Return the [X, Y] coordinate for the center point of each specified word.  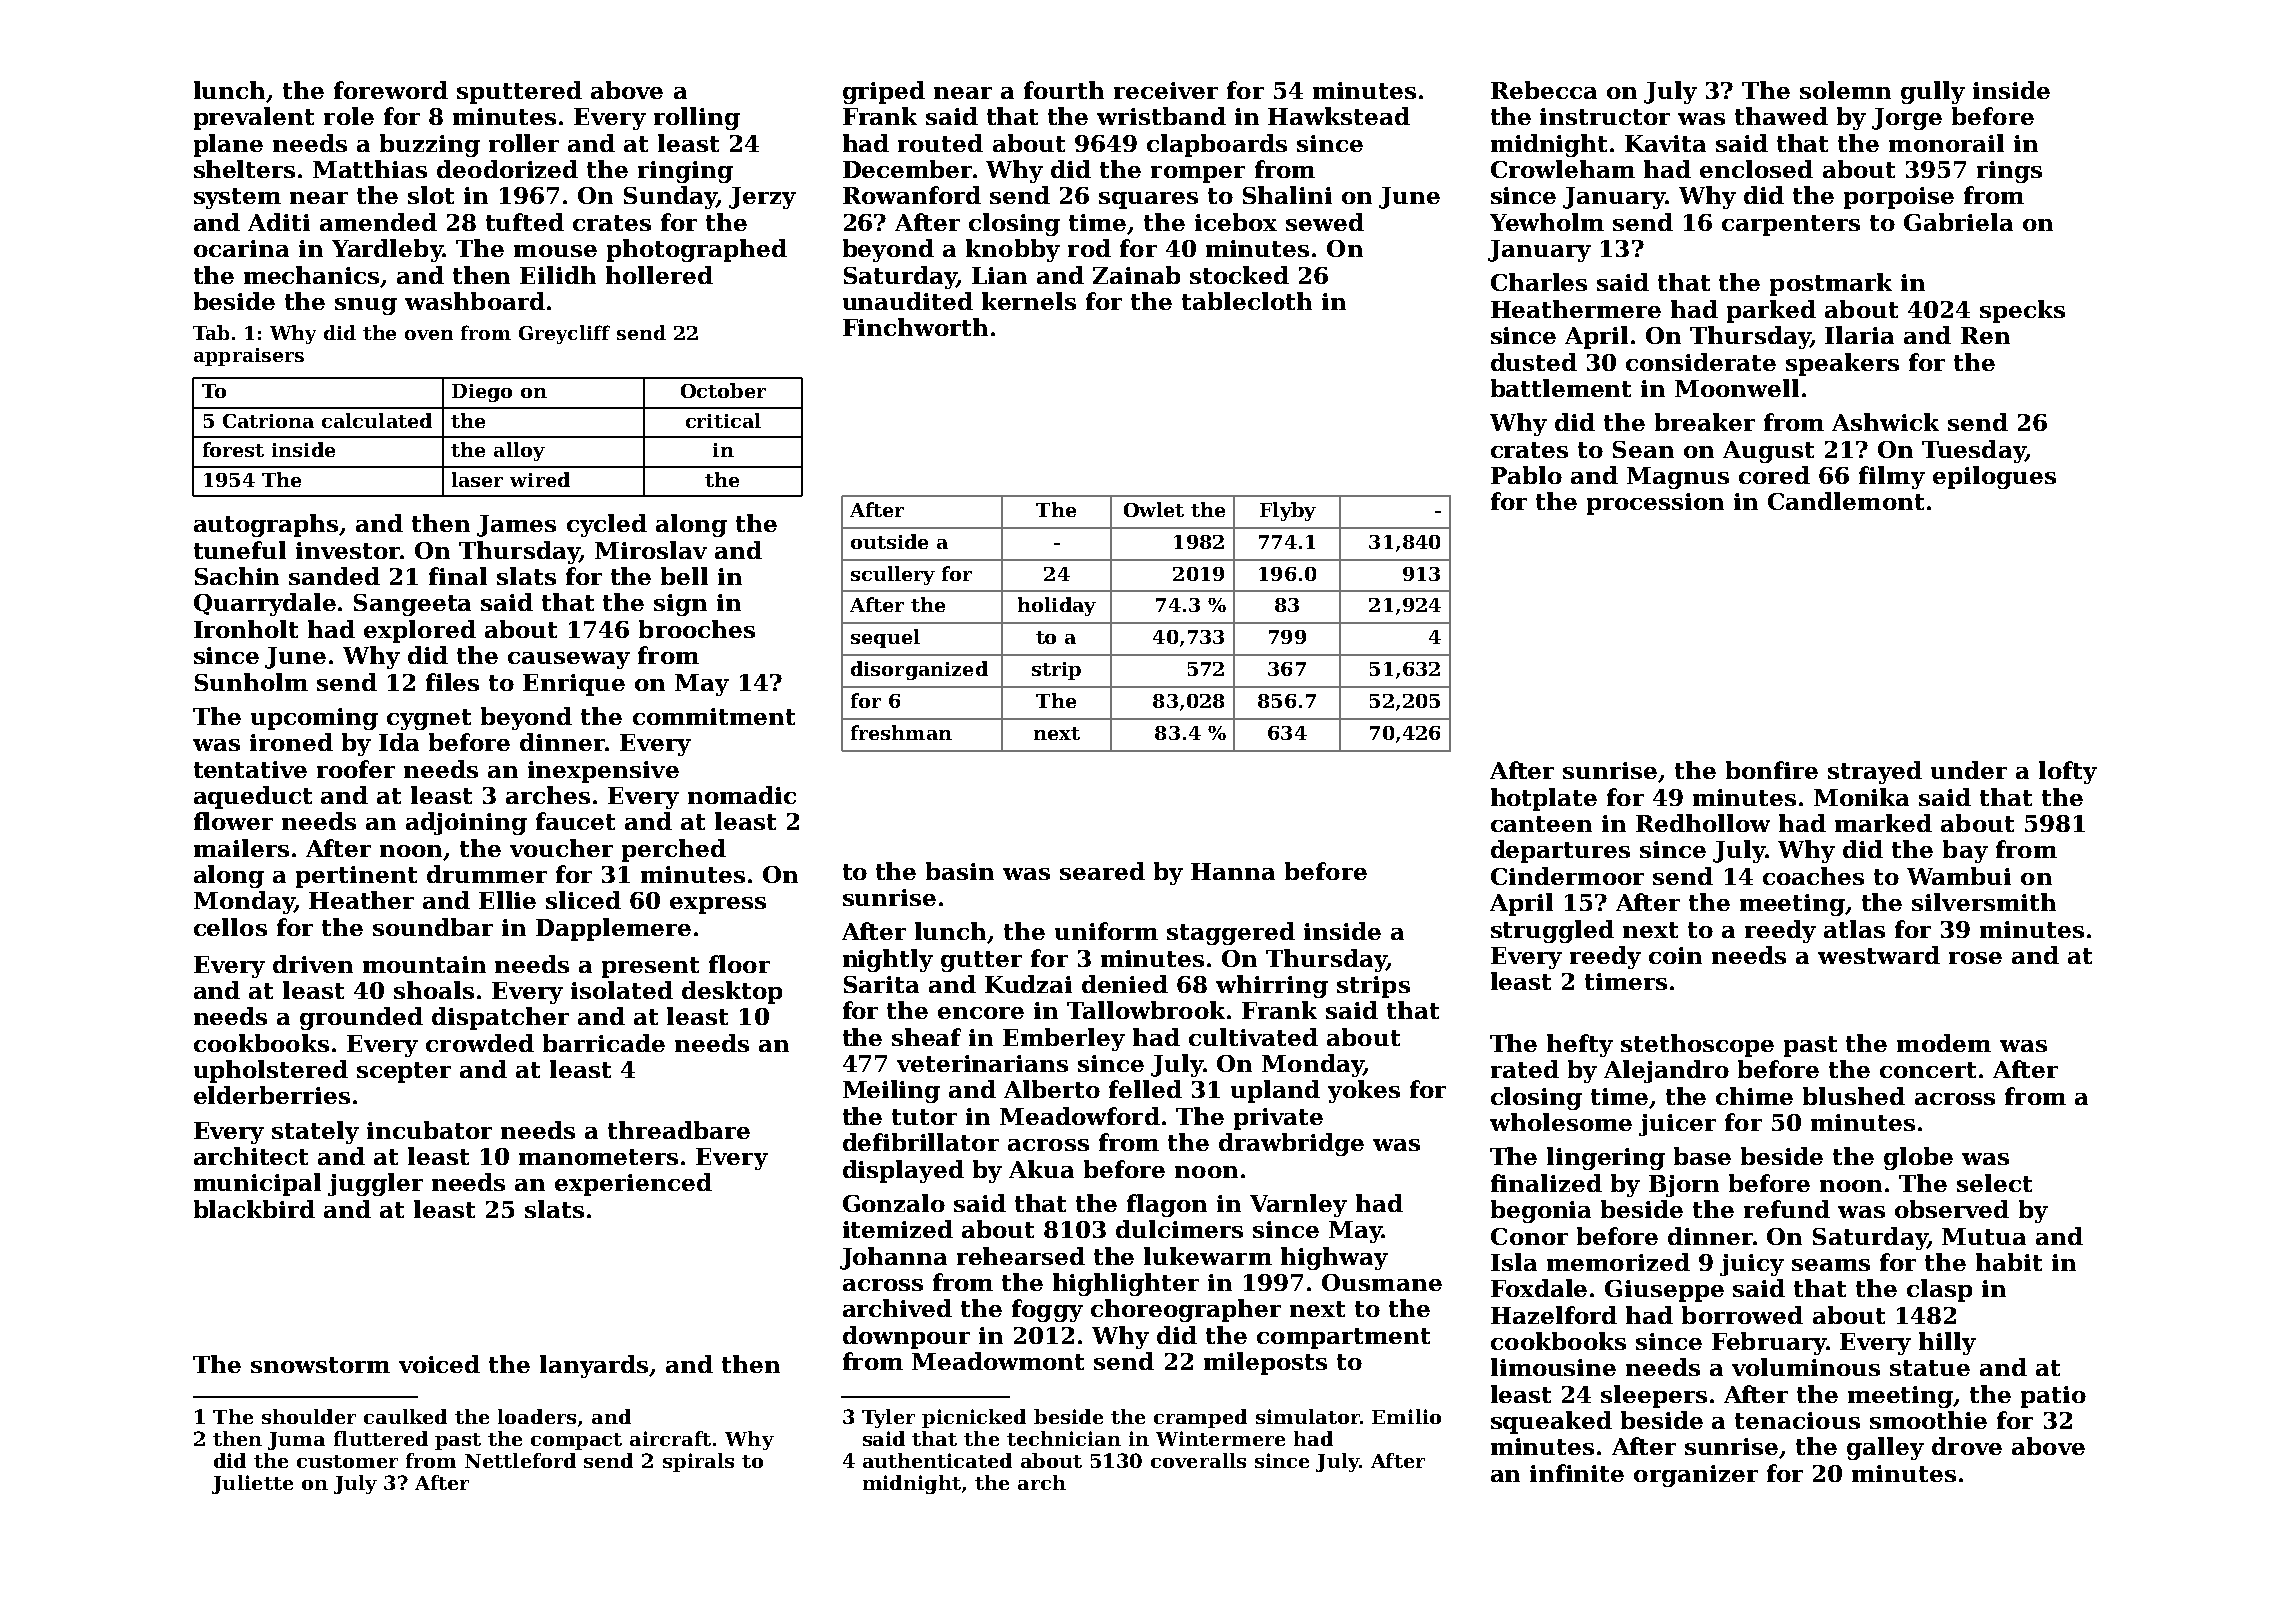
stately [315, 1132]
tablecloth [1247, 301]
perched [674, 850]
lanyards [595, 1366]
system [237, 198]
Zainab [1136, 275]
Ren [1985, 335]
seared [1102, 871]
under [1969, 770]
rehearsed [1021, 1256]
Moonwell [1737, 388]
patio [2053, 1397]
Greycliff [564, 334]
